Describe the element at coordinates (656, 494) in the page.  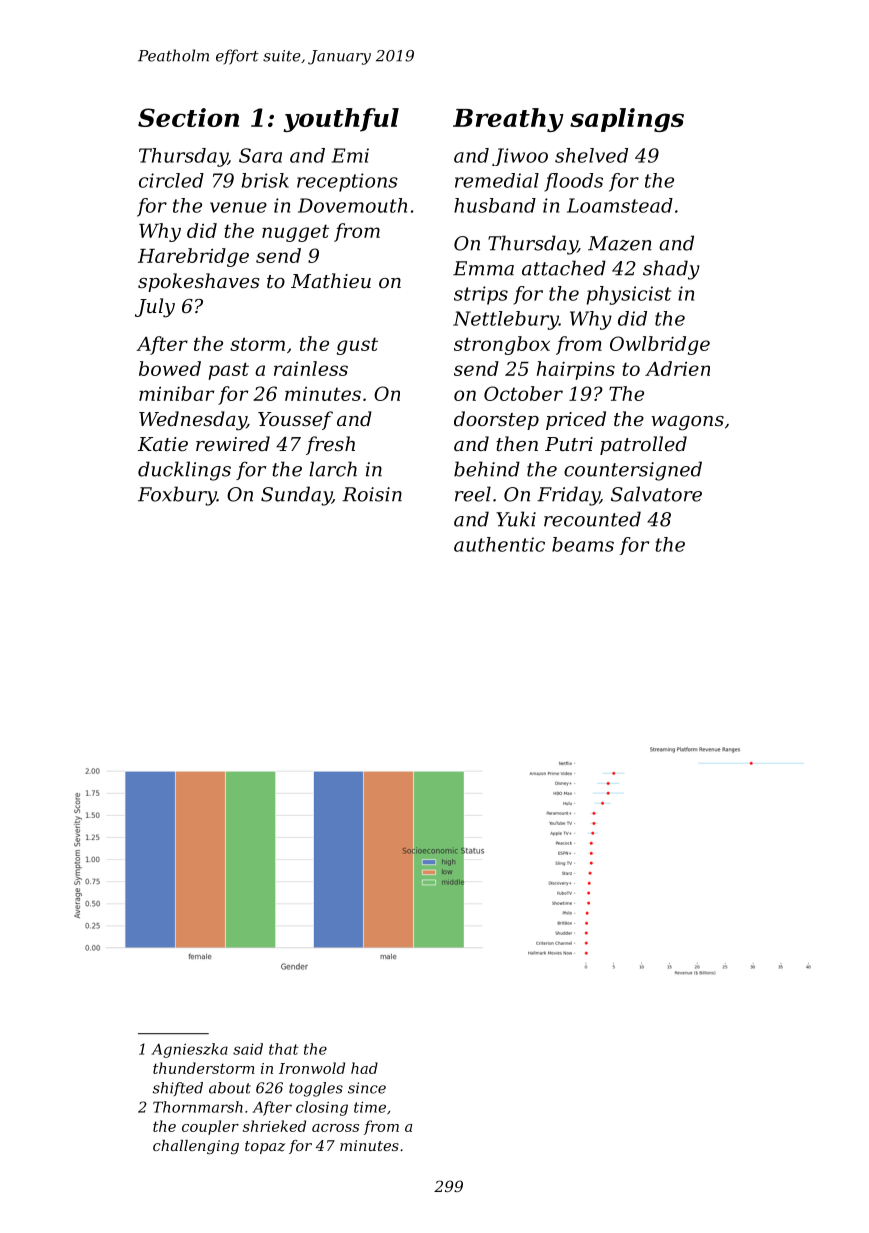
I see `Salvatore` at that location.
